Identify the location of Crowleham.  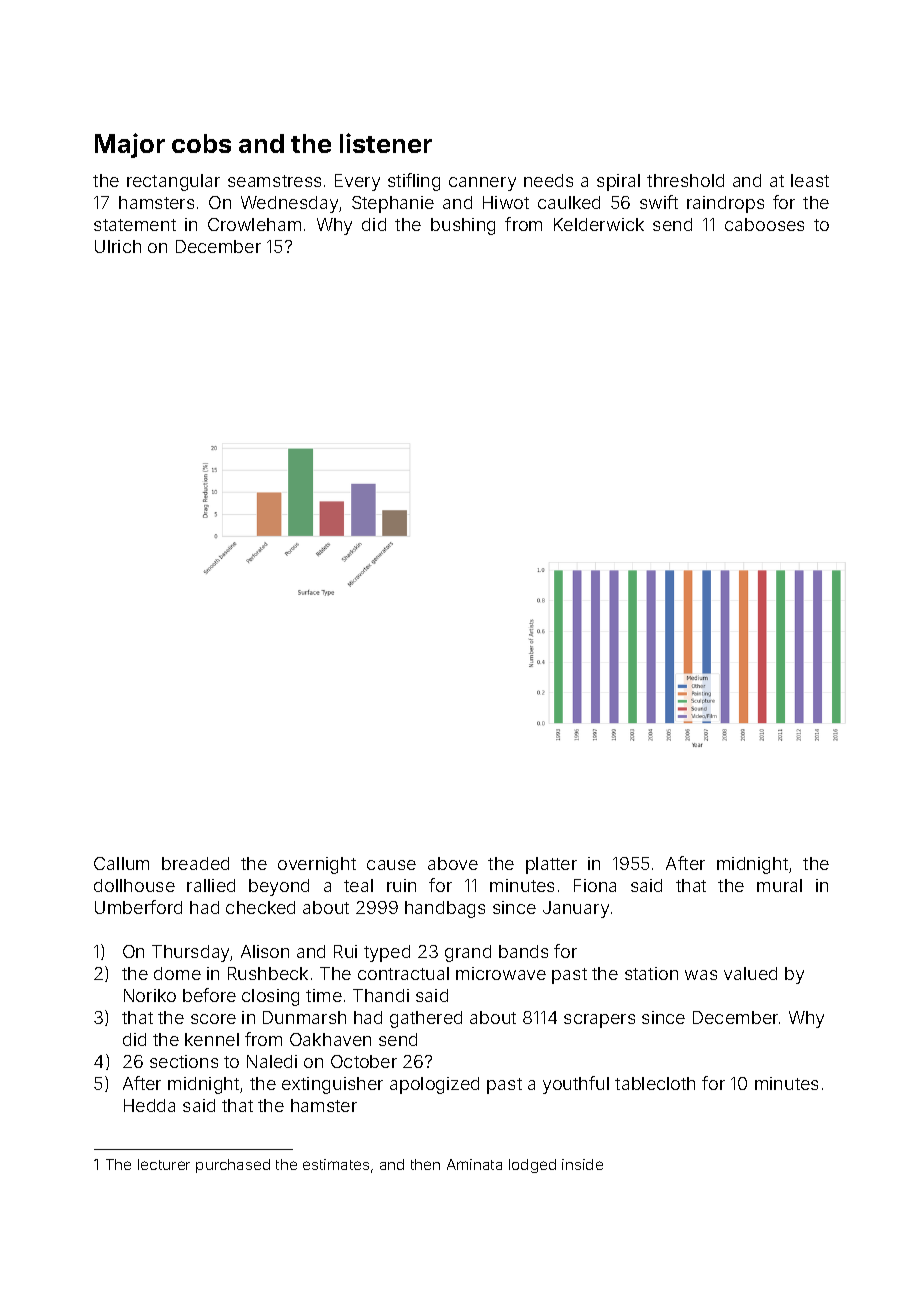
(254, 224).
